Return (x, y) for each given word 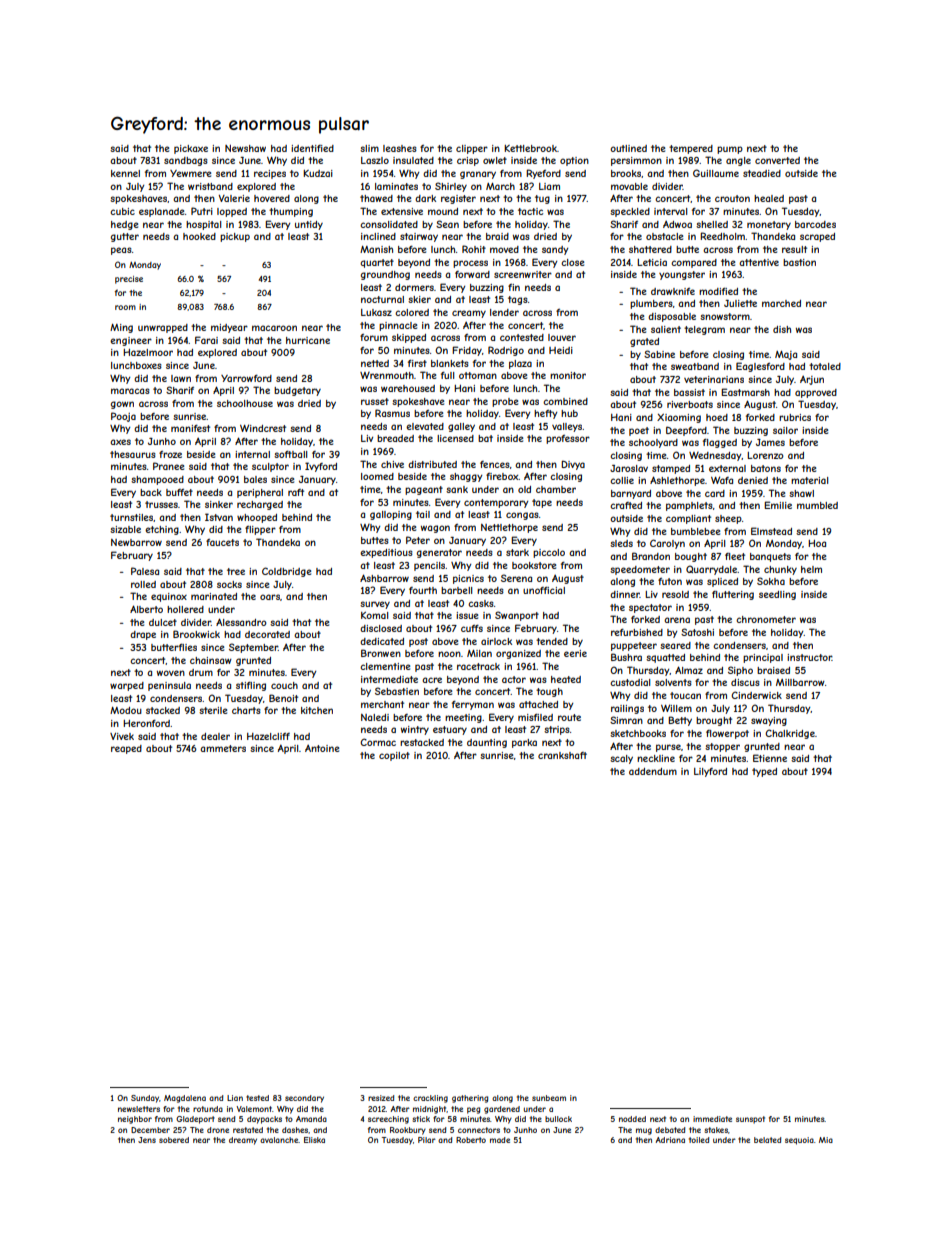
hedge (124, 225)
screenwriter (523, 274)
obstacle (664, 236)
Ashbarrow (384, 578)
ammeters (223, 748)
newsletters (139, 1109)
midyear (229, 328)
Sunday (145, 1099)
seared (675, 645)
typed (764, 772)
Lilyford (710, 772)
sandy (555, 250)
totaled (825, 366)
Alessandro (241, 622)
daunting (487, 743)
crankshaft (562, 755)
